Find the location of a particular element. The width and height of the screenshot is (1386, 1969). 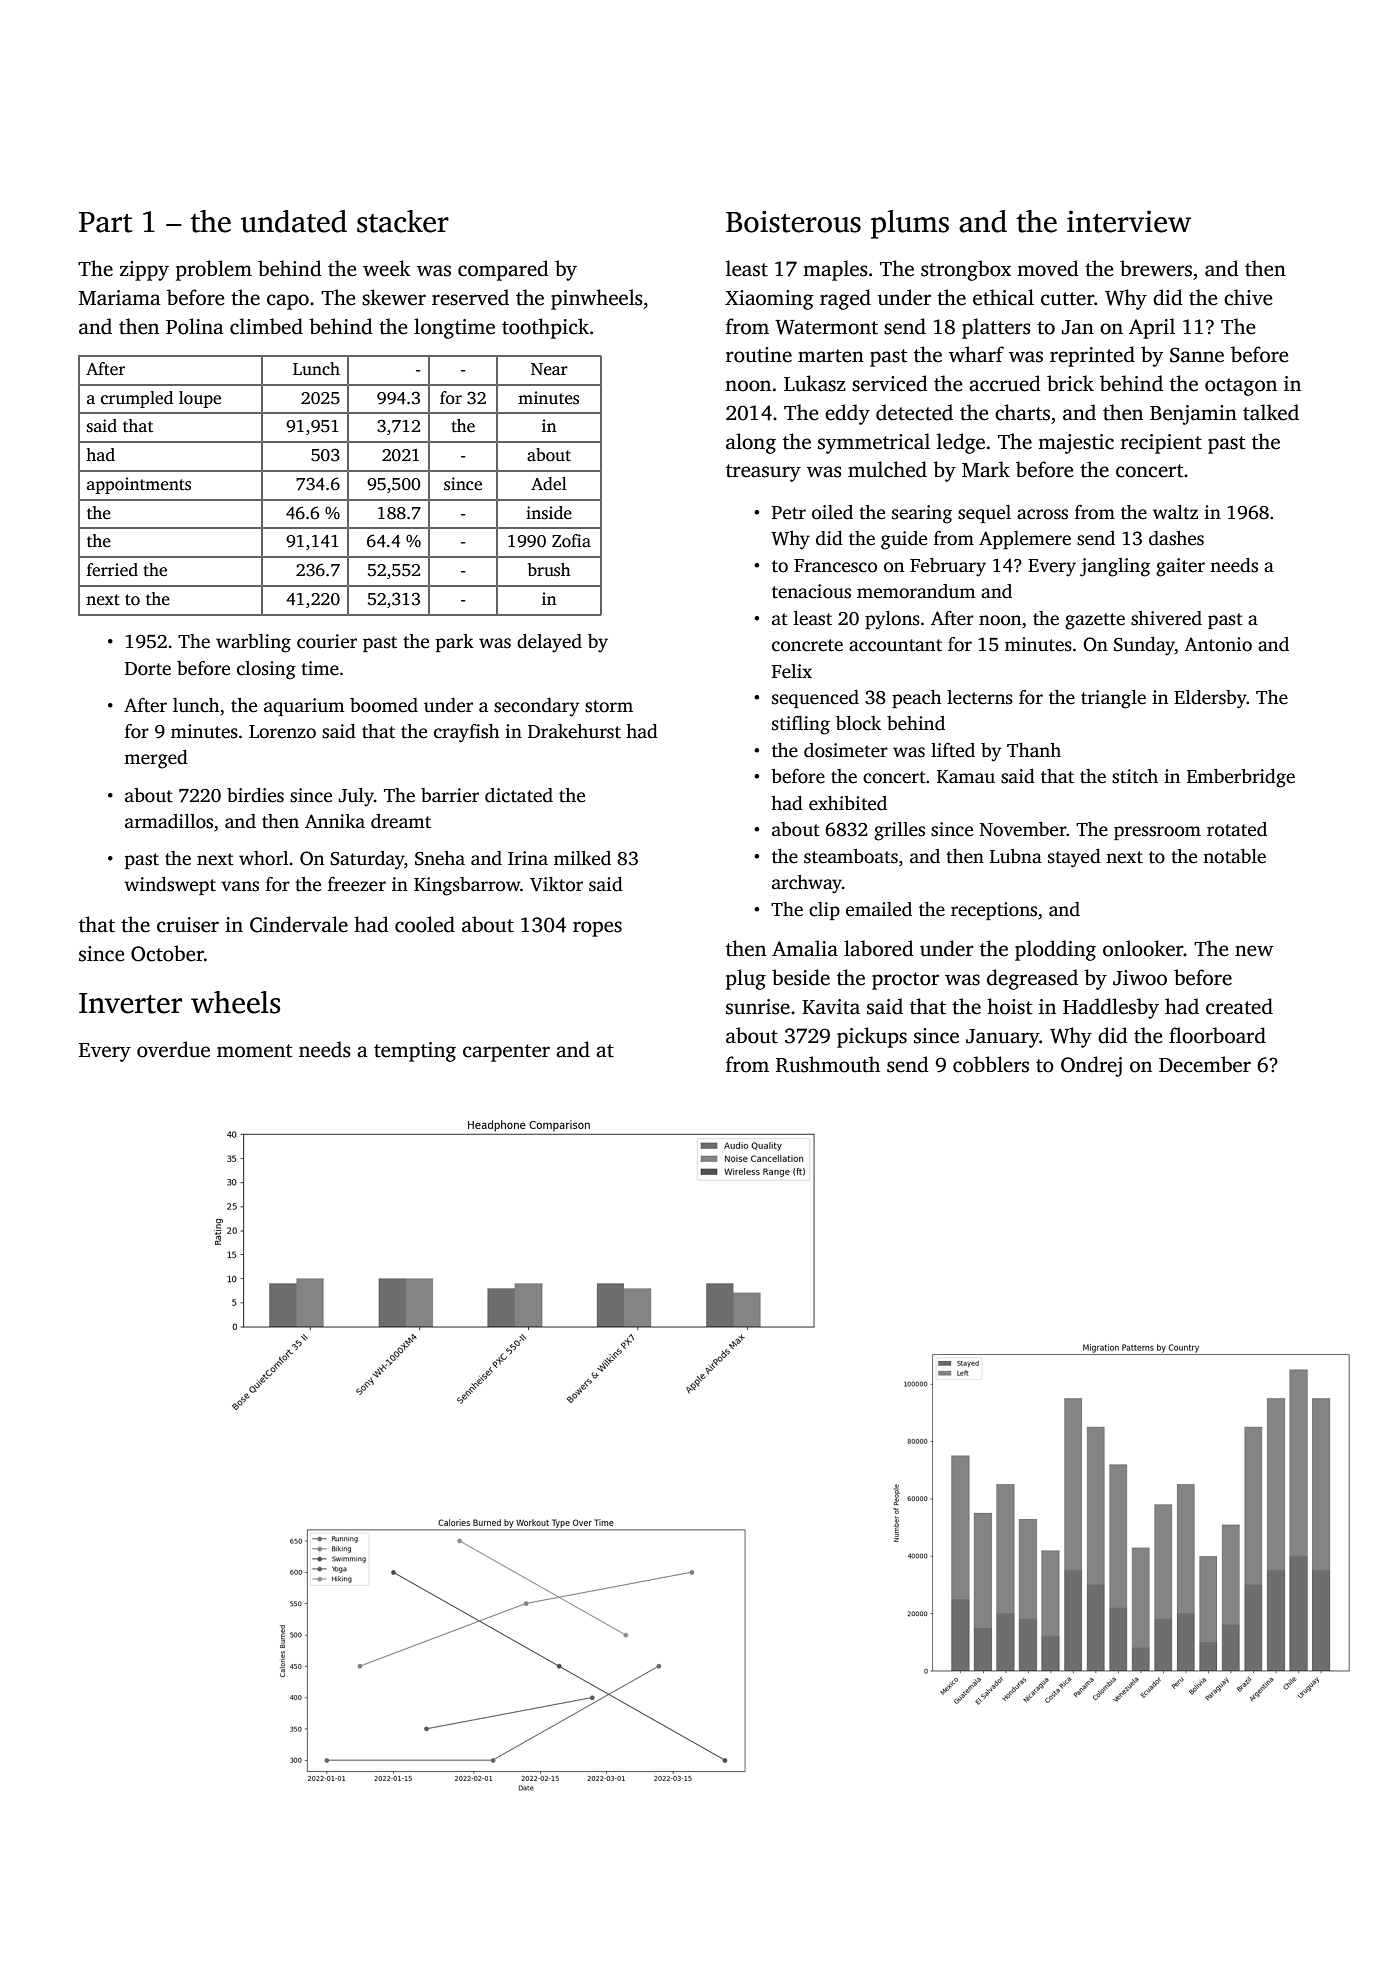

cooled is located at coordinates (425, 924).
